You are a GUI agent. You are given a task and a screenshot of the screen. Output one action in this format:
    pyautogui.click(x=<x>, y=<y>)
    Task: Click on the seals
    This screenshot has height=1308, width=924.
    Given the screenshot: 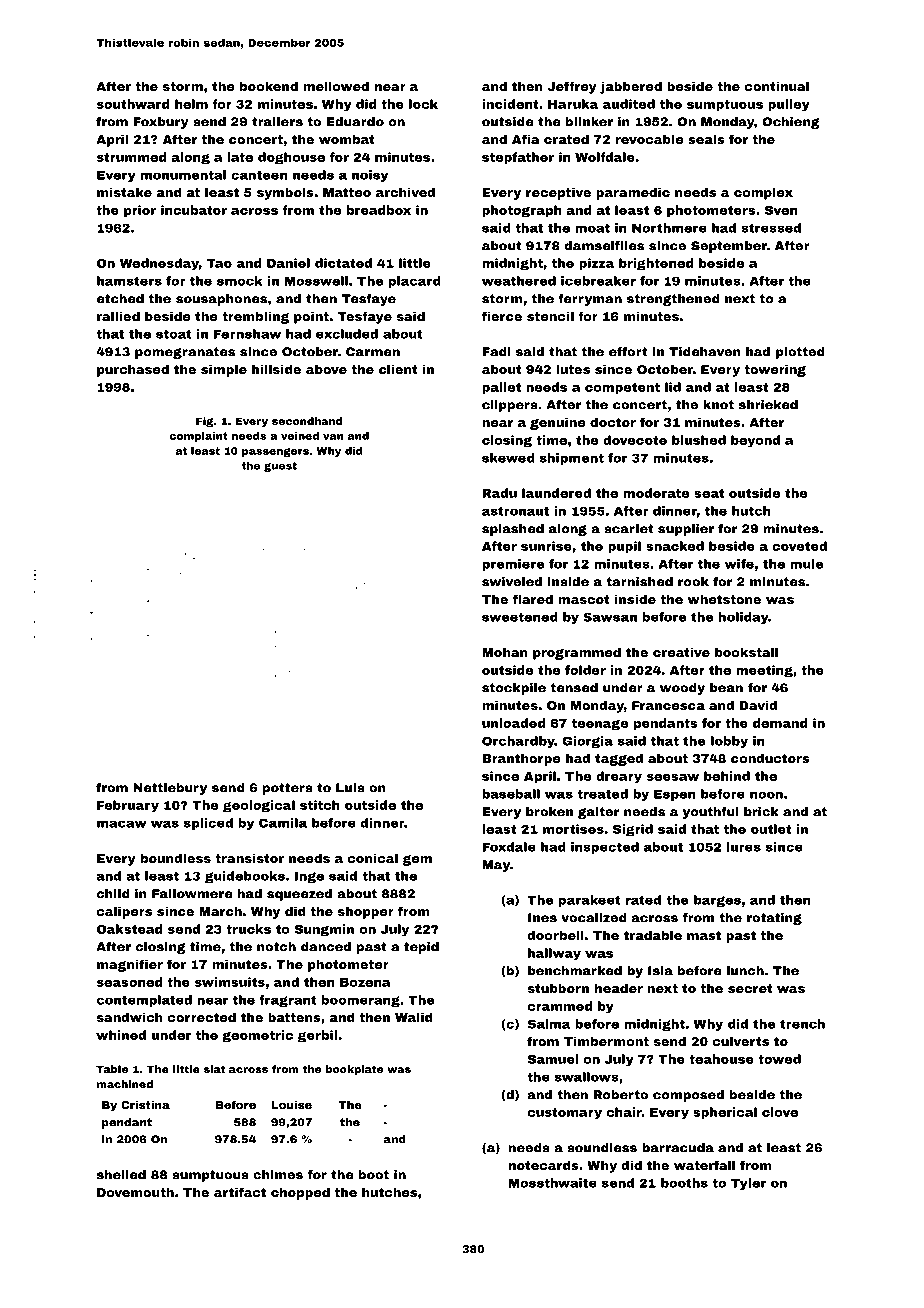 What is the action you would take?
    pyautogui.click(x=706, y=139)
